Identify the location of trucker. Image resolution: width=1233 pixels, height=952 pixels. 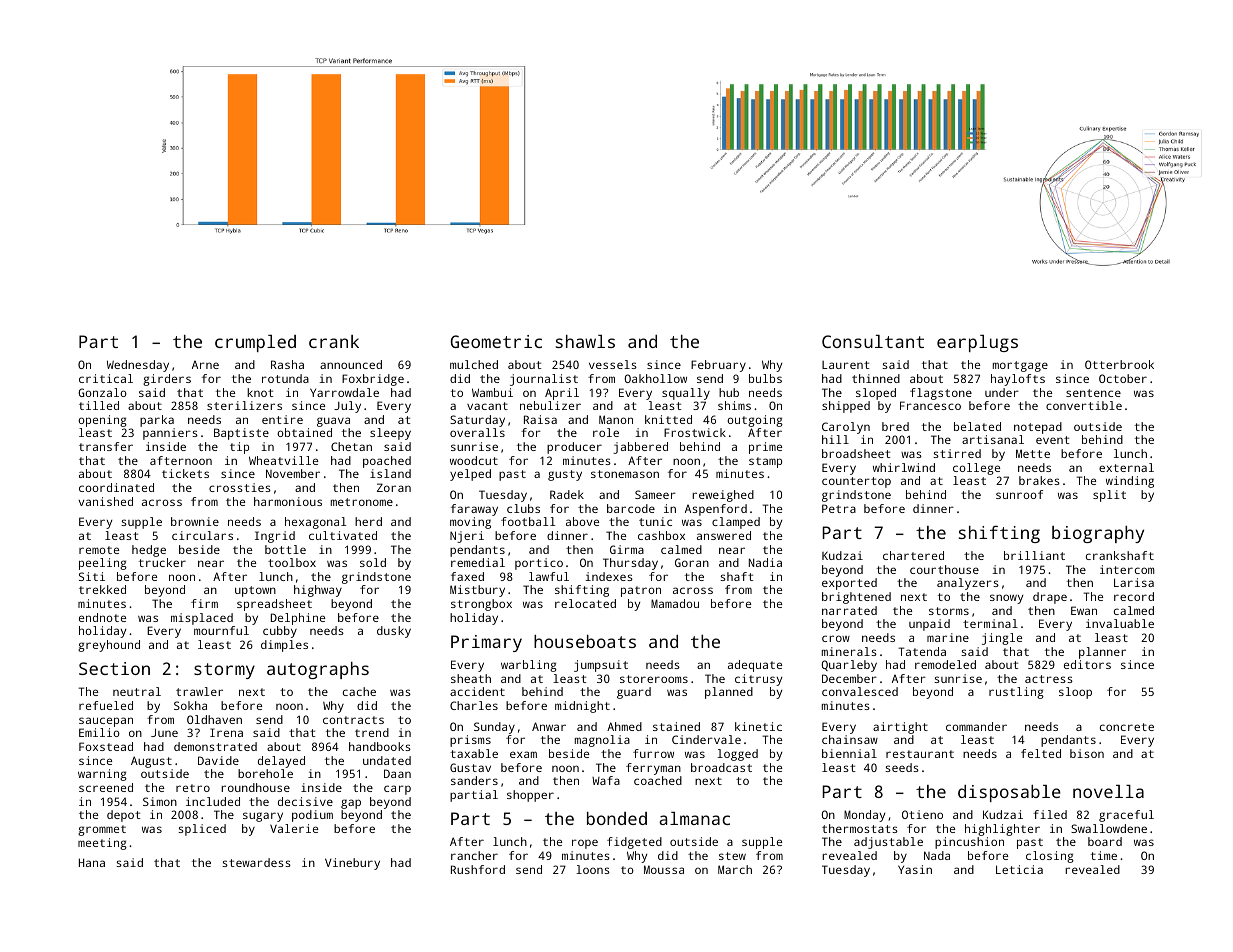
(162, 562).
